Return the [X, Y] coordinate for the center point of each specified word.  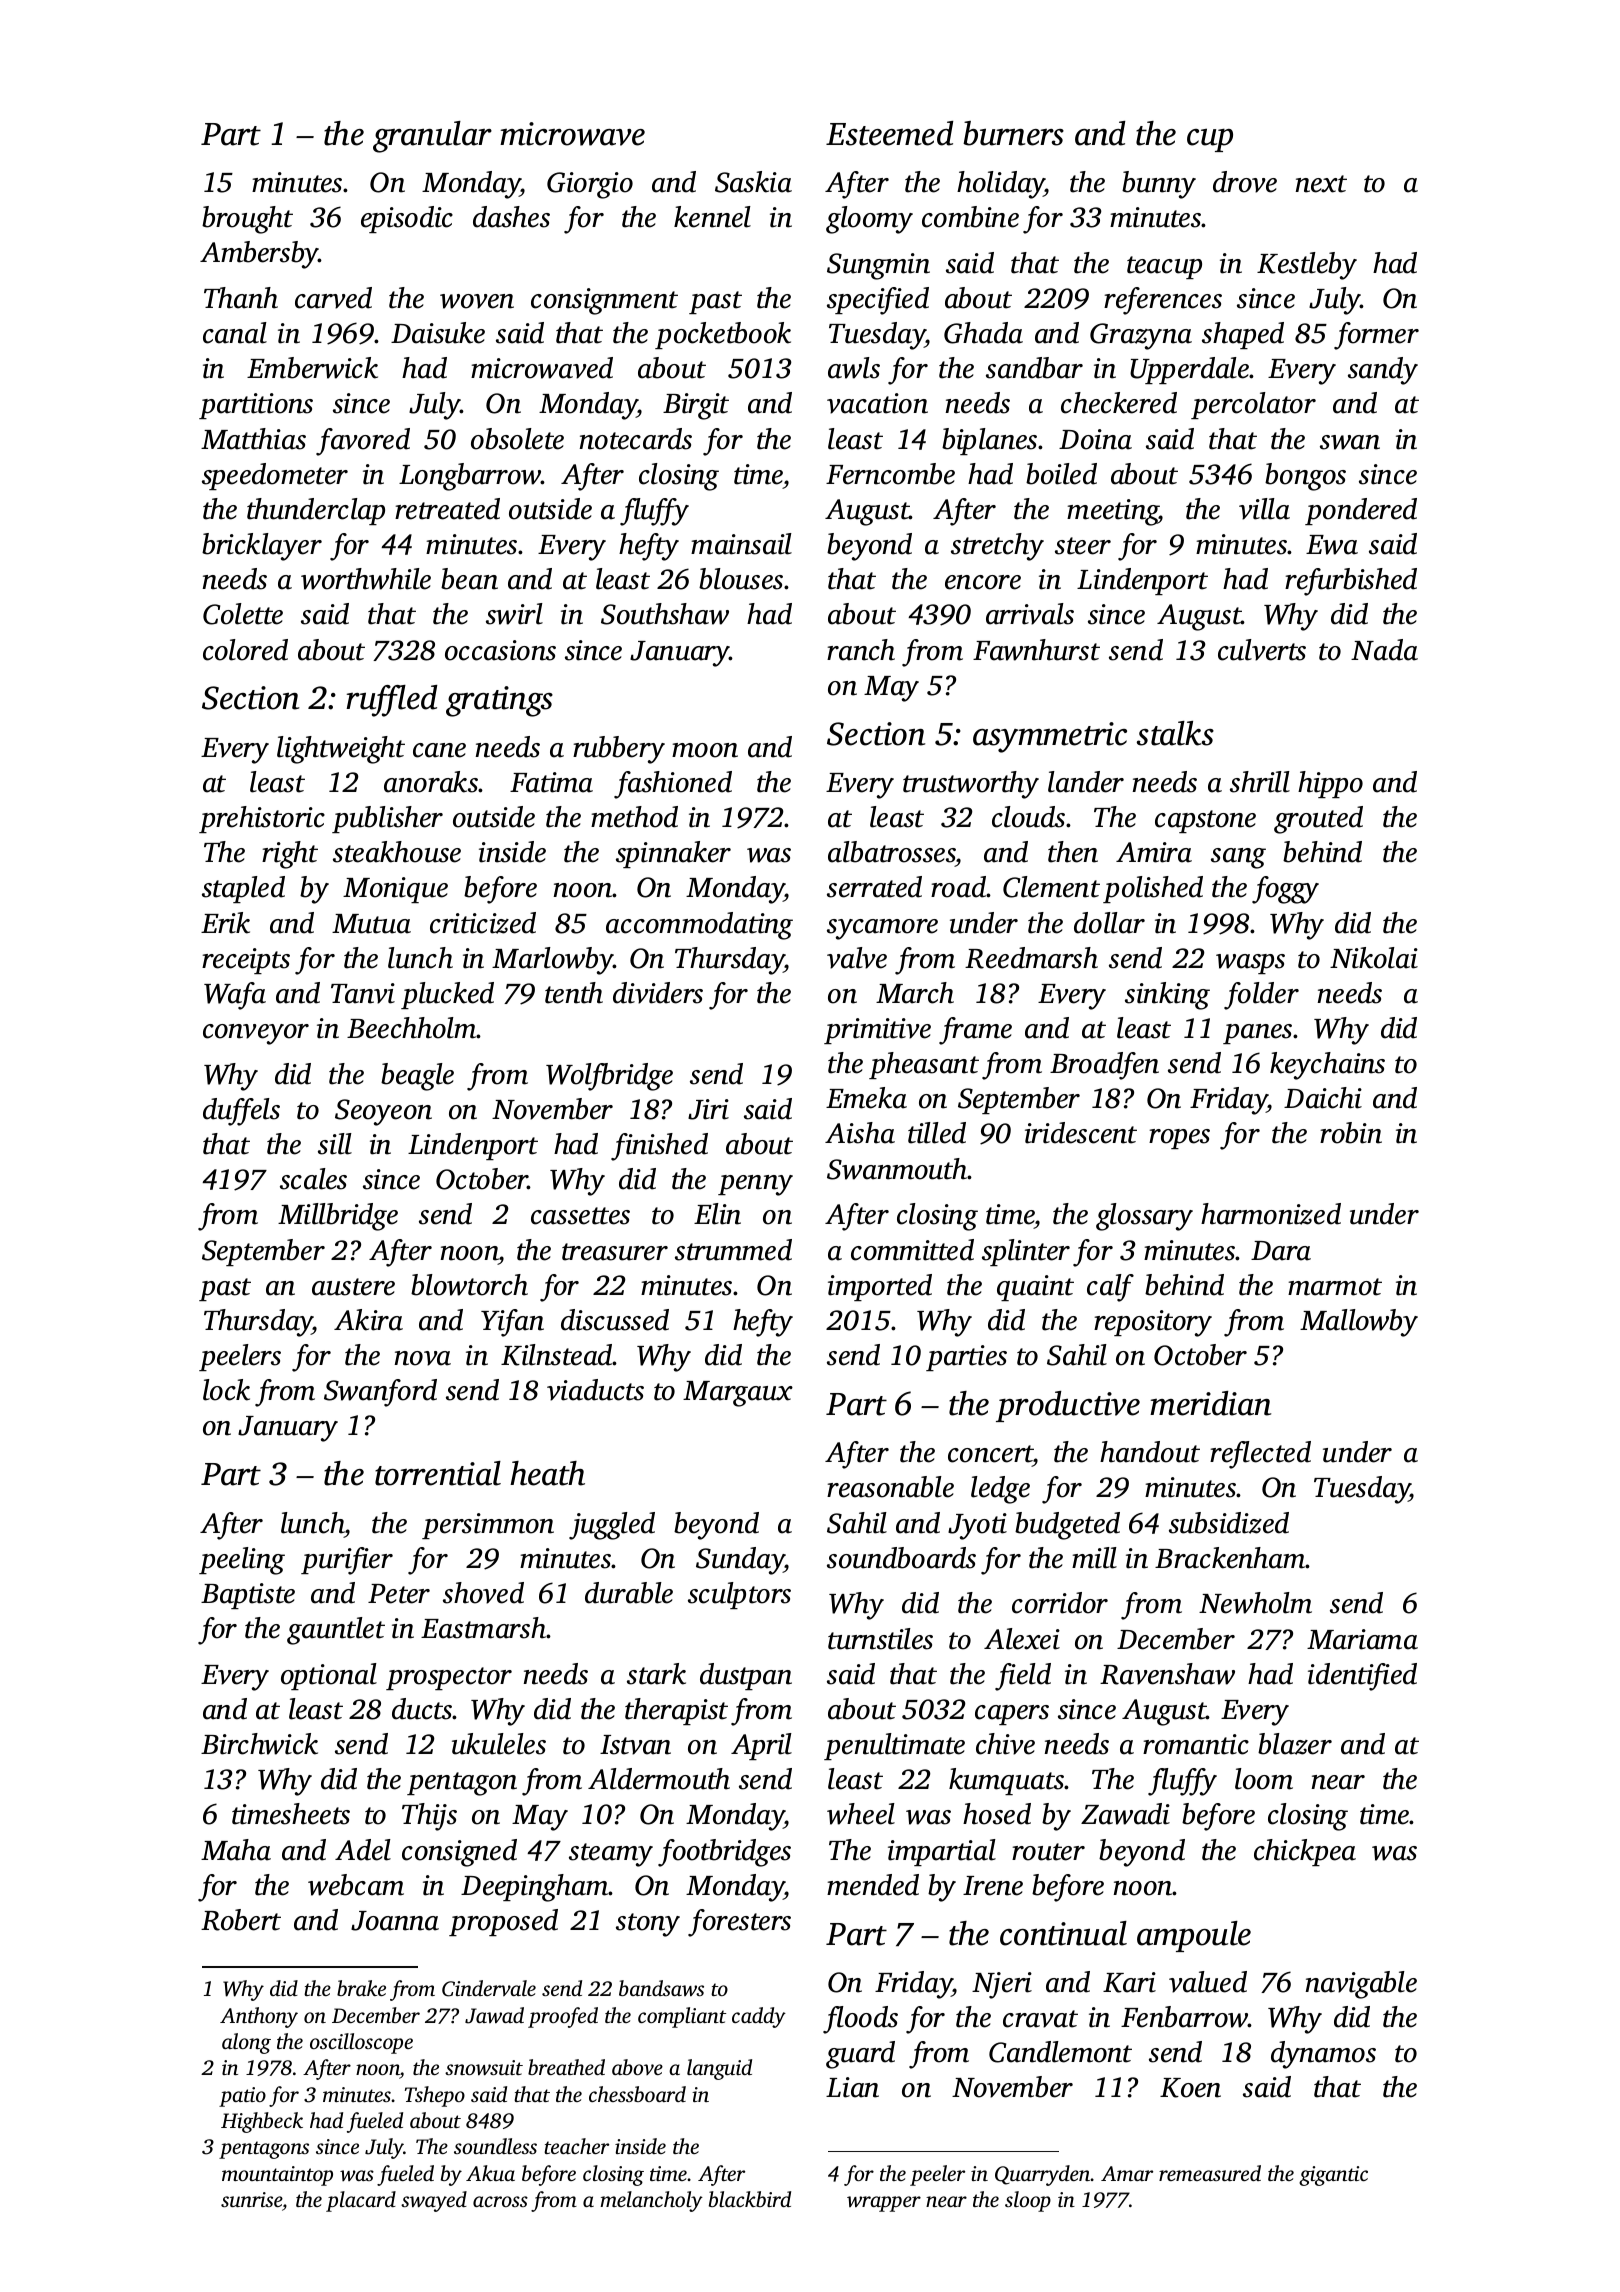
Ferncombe [890, 474]
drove [1245, 182]
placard [361, 2201]
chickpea [1305, 1852]
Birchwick [259, 1744]
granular [432, 137]
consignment [604, 301]
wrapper [884, 2204]
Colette [243, 614]
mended [873, 1885]
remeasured [1210, 2173]
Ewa [1332, 545]
